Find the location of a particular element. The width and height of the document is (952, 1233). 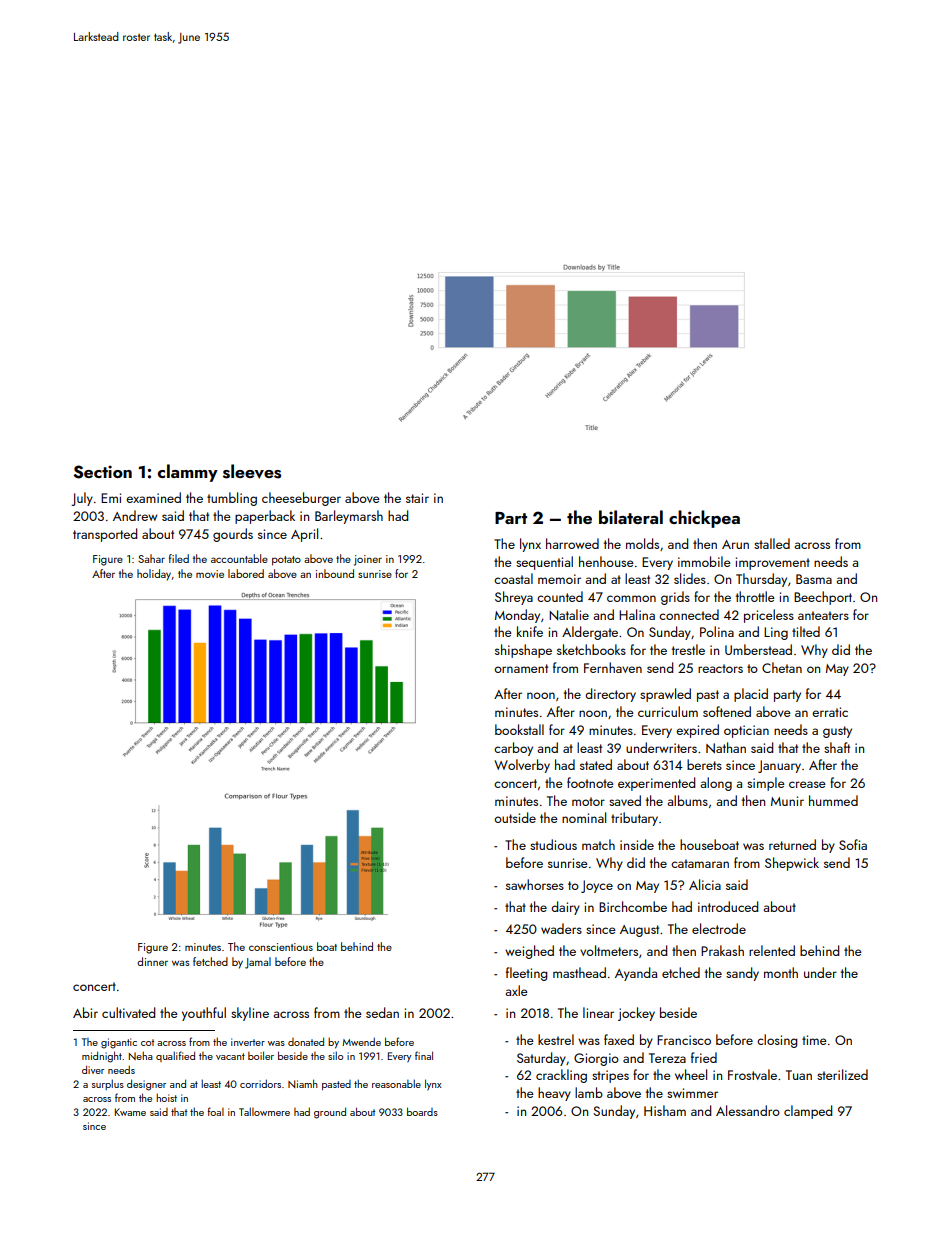

Kwame is located at coordinates (130, 1112).
